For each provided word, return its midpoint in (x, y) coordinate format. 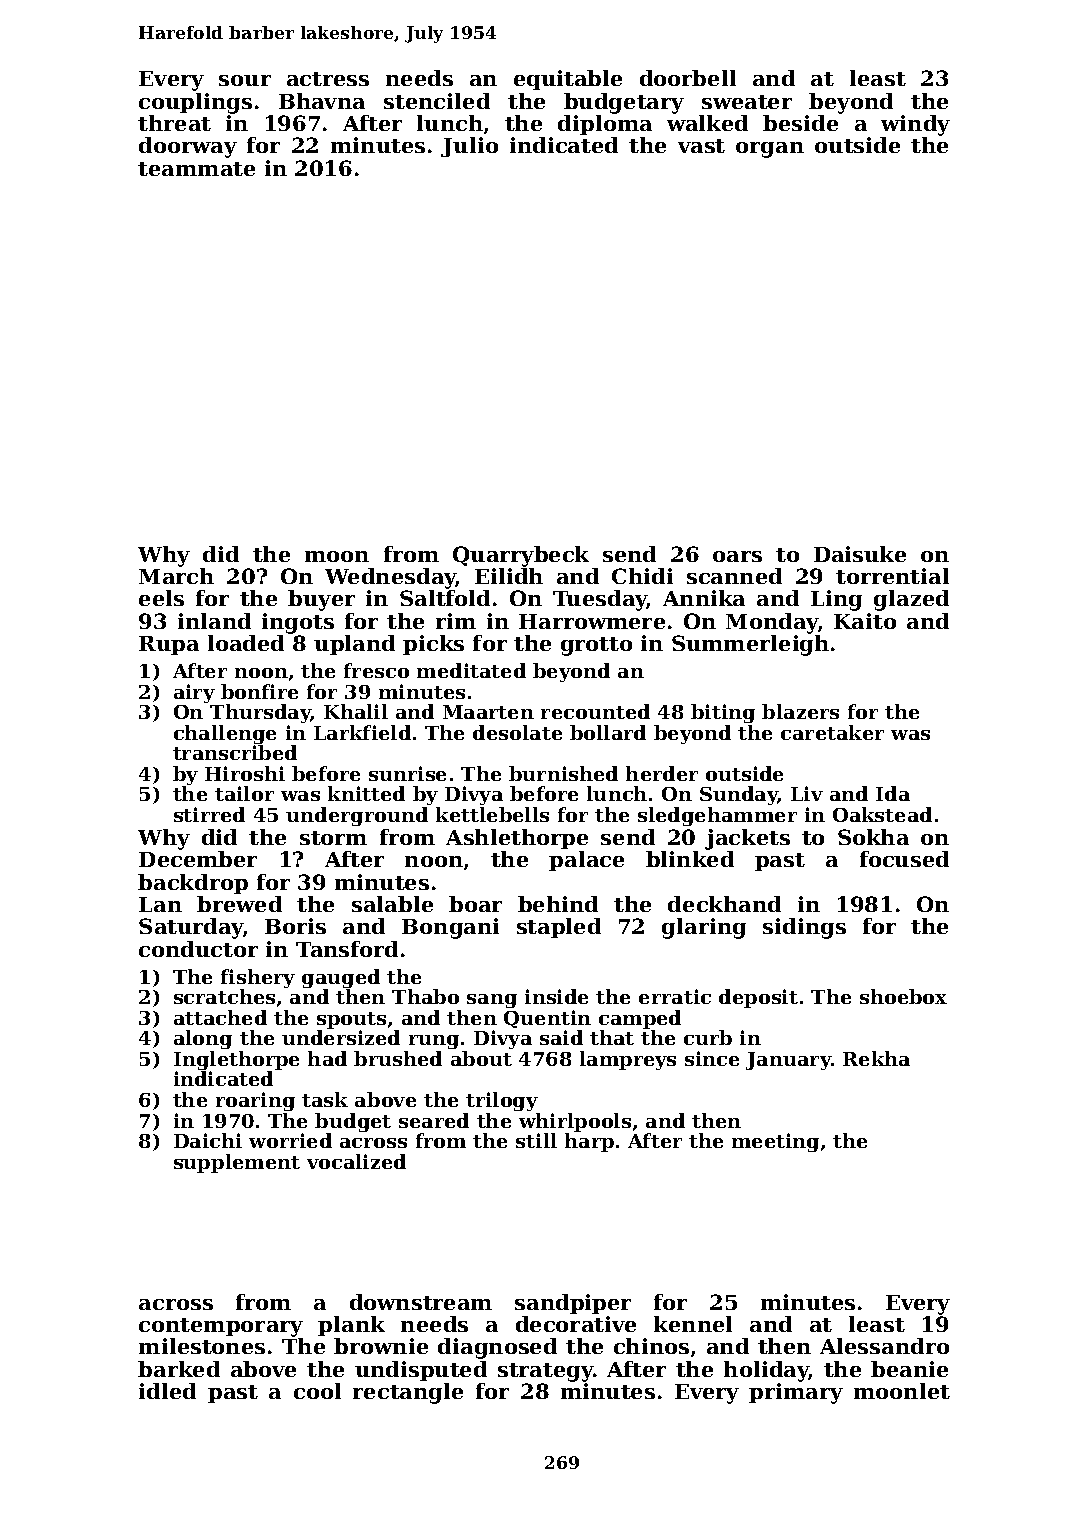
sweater (747, 102)
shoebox (903, 996)
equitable (568, 80)
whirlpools (575, 1122)
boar (475, 904)
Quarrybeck (521, 556)
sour (245, 80)
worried (290, 1140)
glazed (911, 600)
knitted (366, 793)
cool (317, 1391)
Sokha (873, 837)
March (176, 576)
